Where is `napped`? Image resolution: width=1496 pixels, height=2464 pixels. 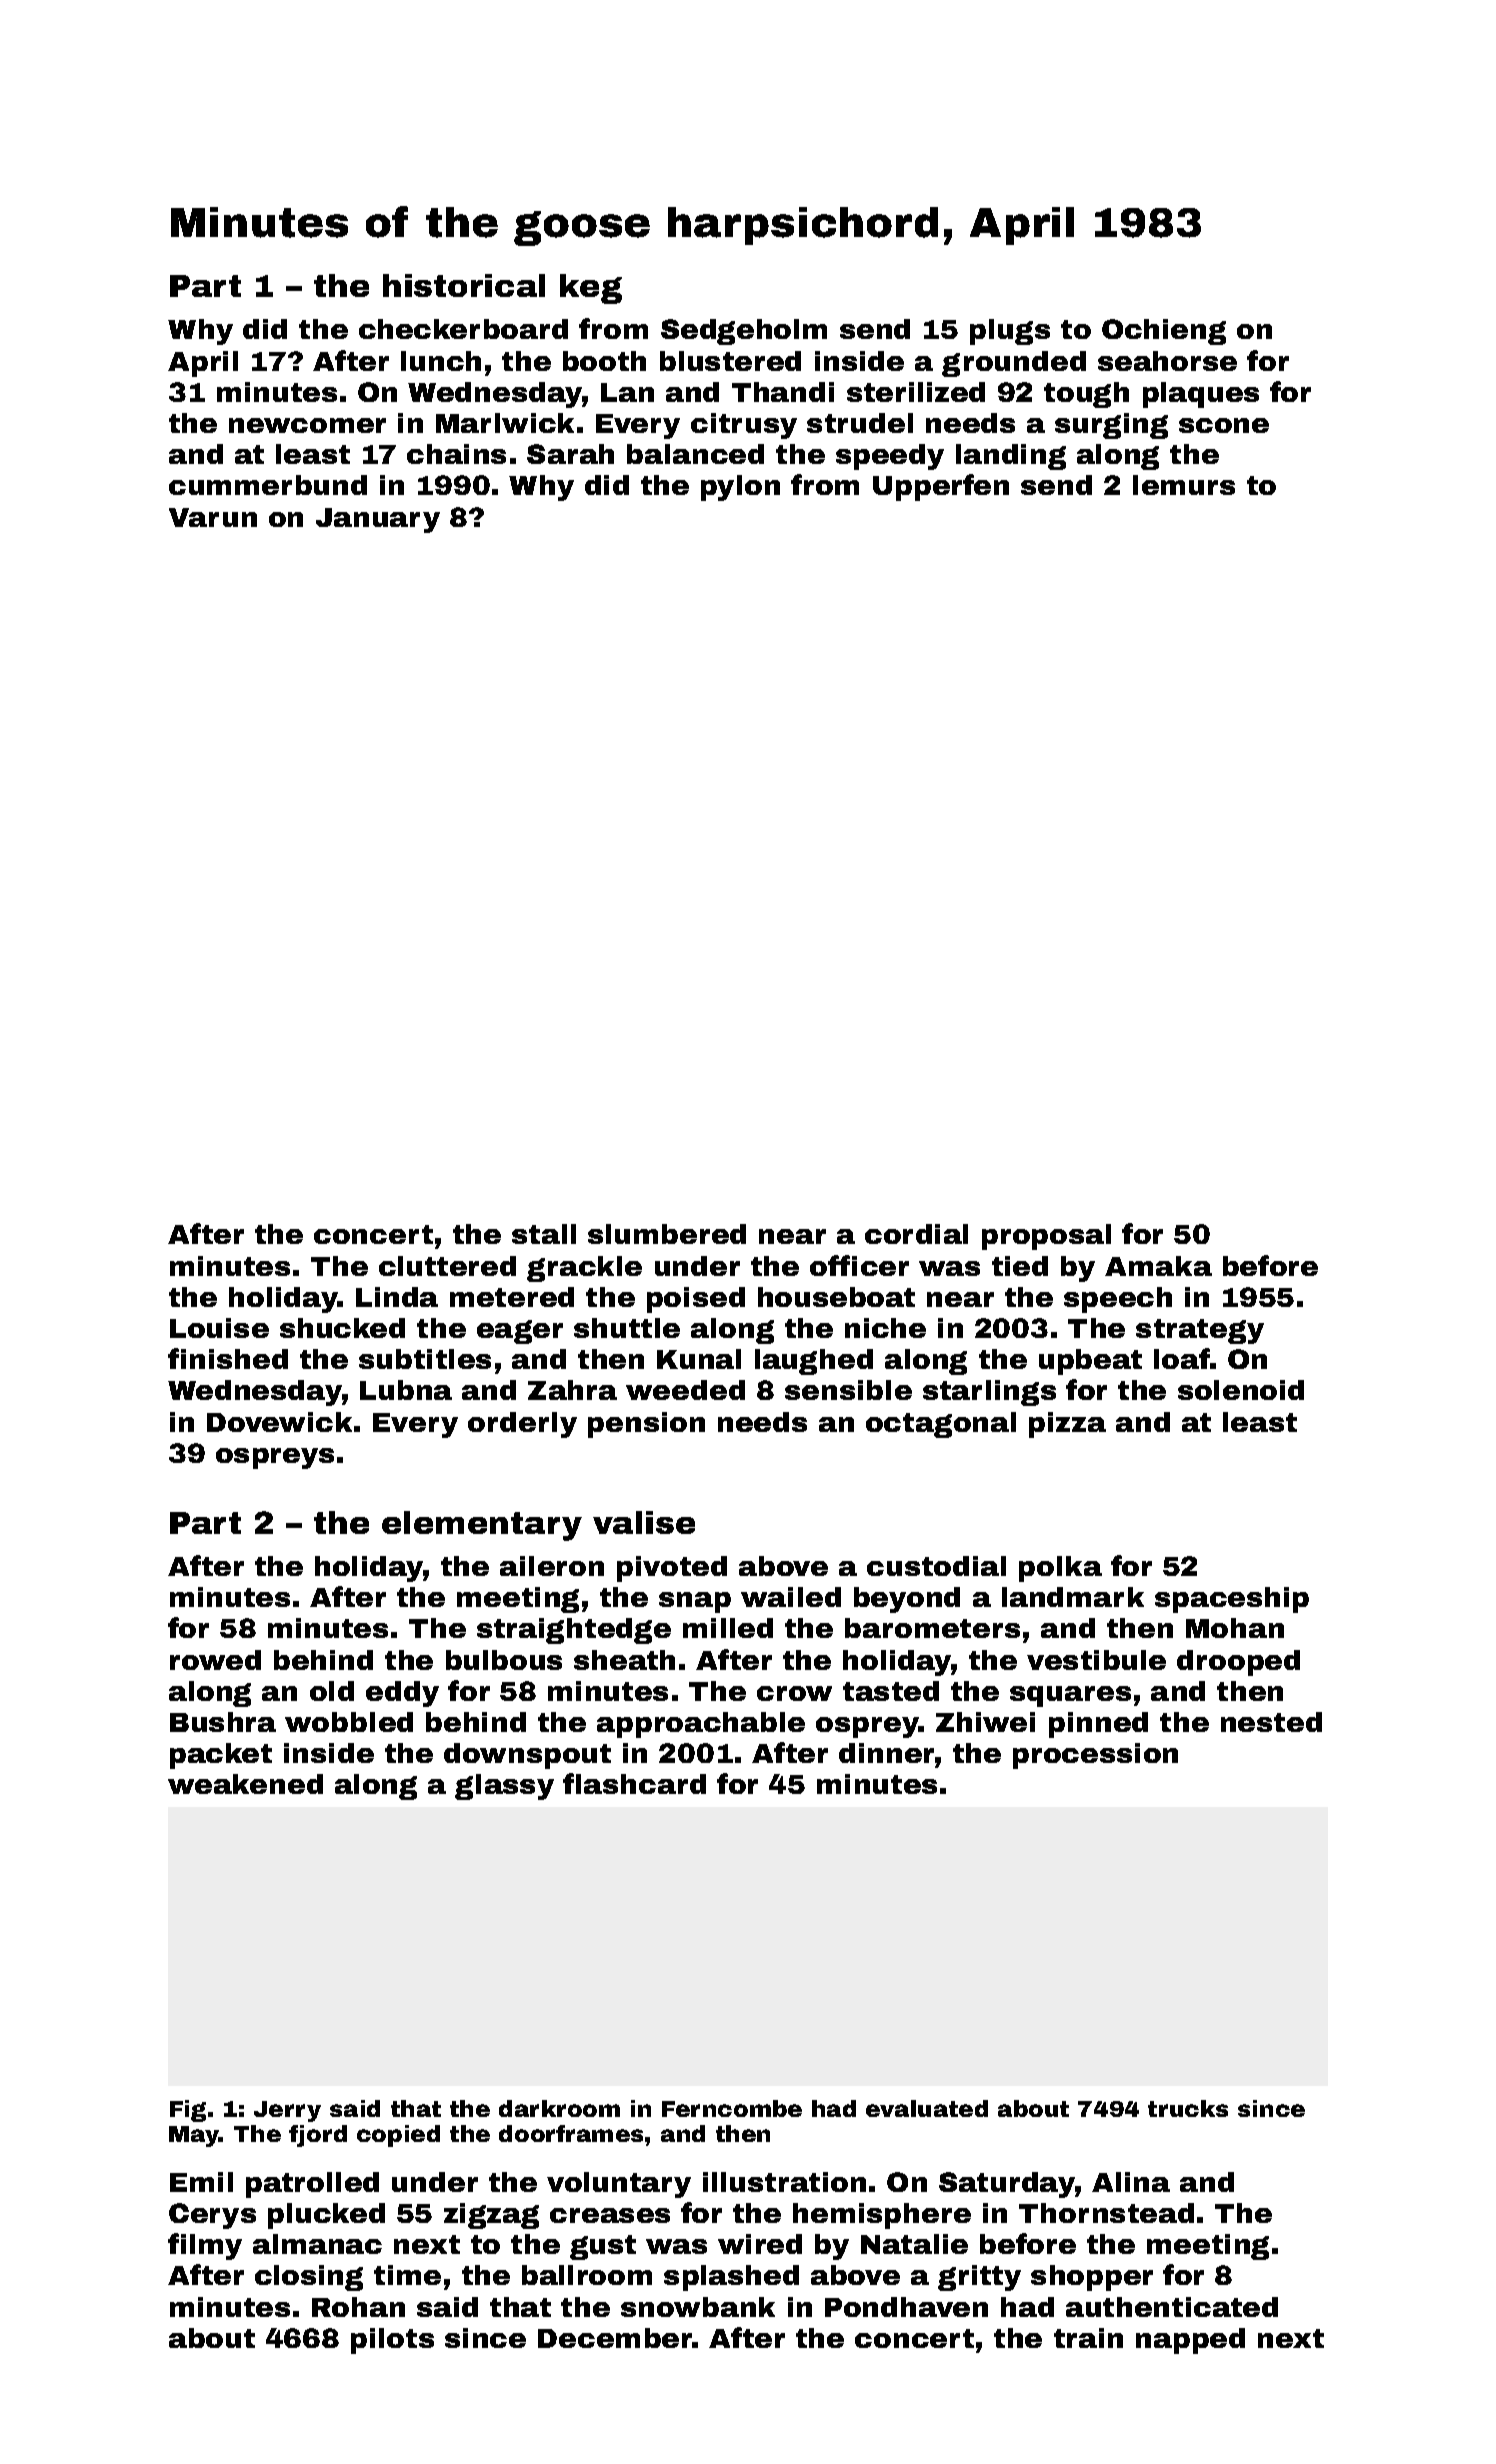
napped is located at coordinates (1190, 2341).
